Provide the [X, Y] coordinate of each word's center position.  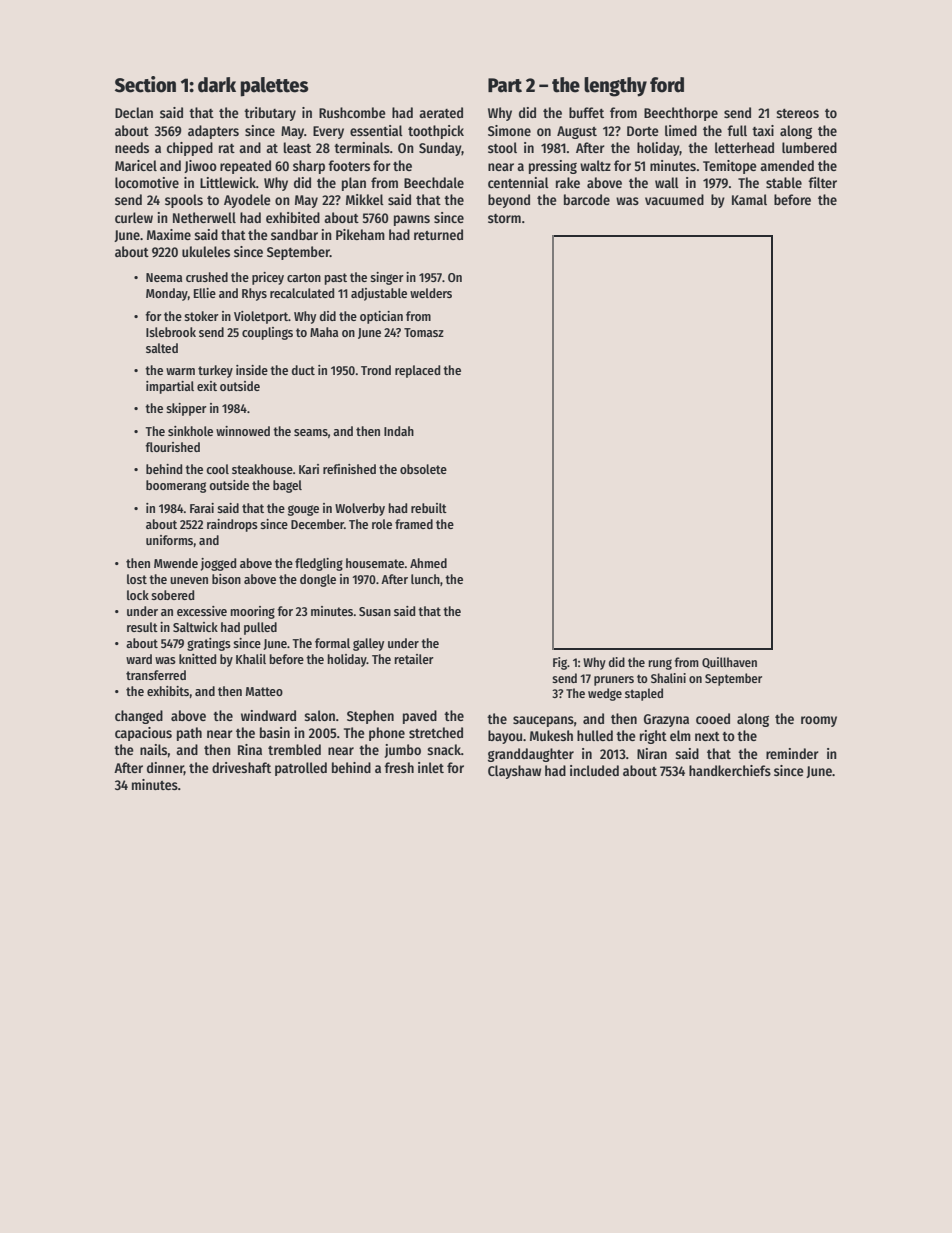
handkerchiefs [730, 770]
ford [667, 85]
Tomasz [424, 332]
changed [139, 717]
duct [303, 370]
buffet [586, 112]
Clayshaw [514, 772]
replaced [417, 371]
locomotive [147, 182]
